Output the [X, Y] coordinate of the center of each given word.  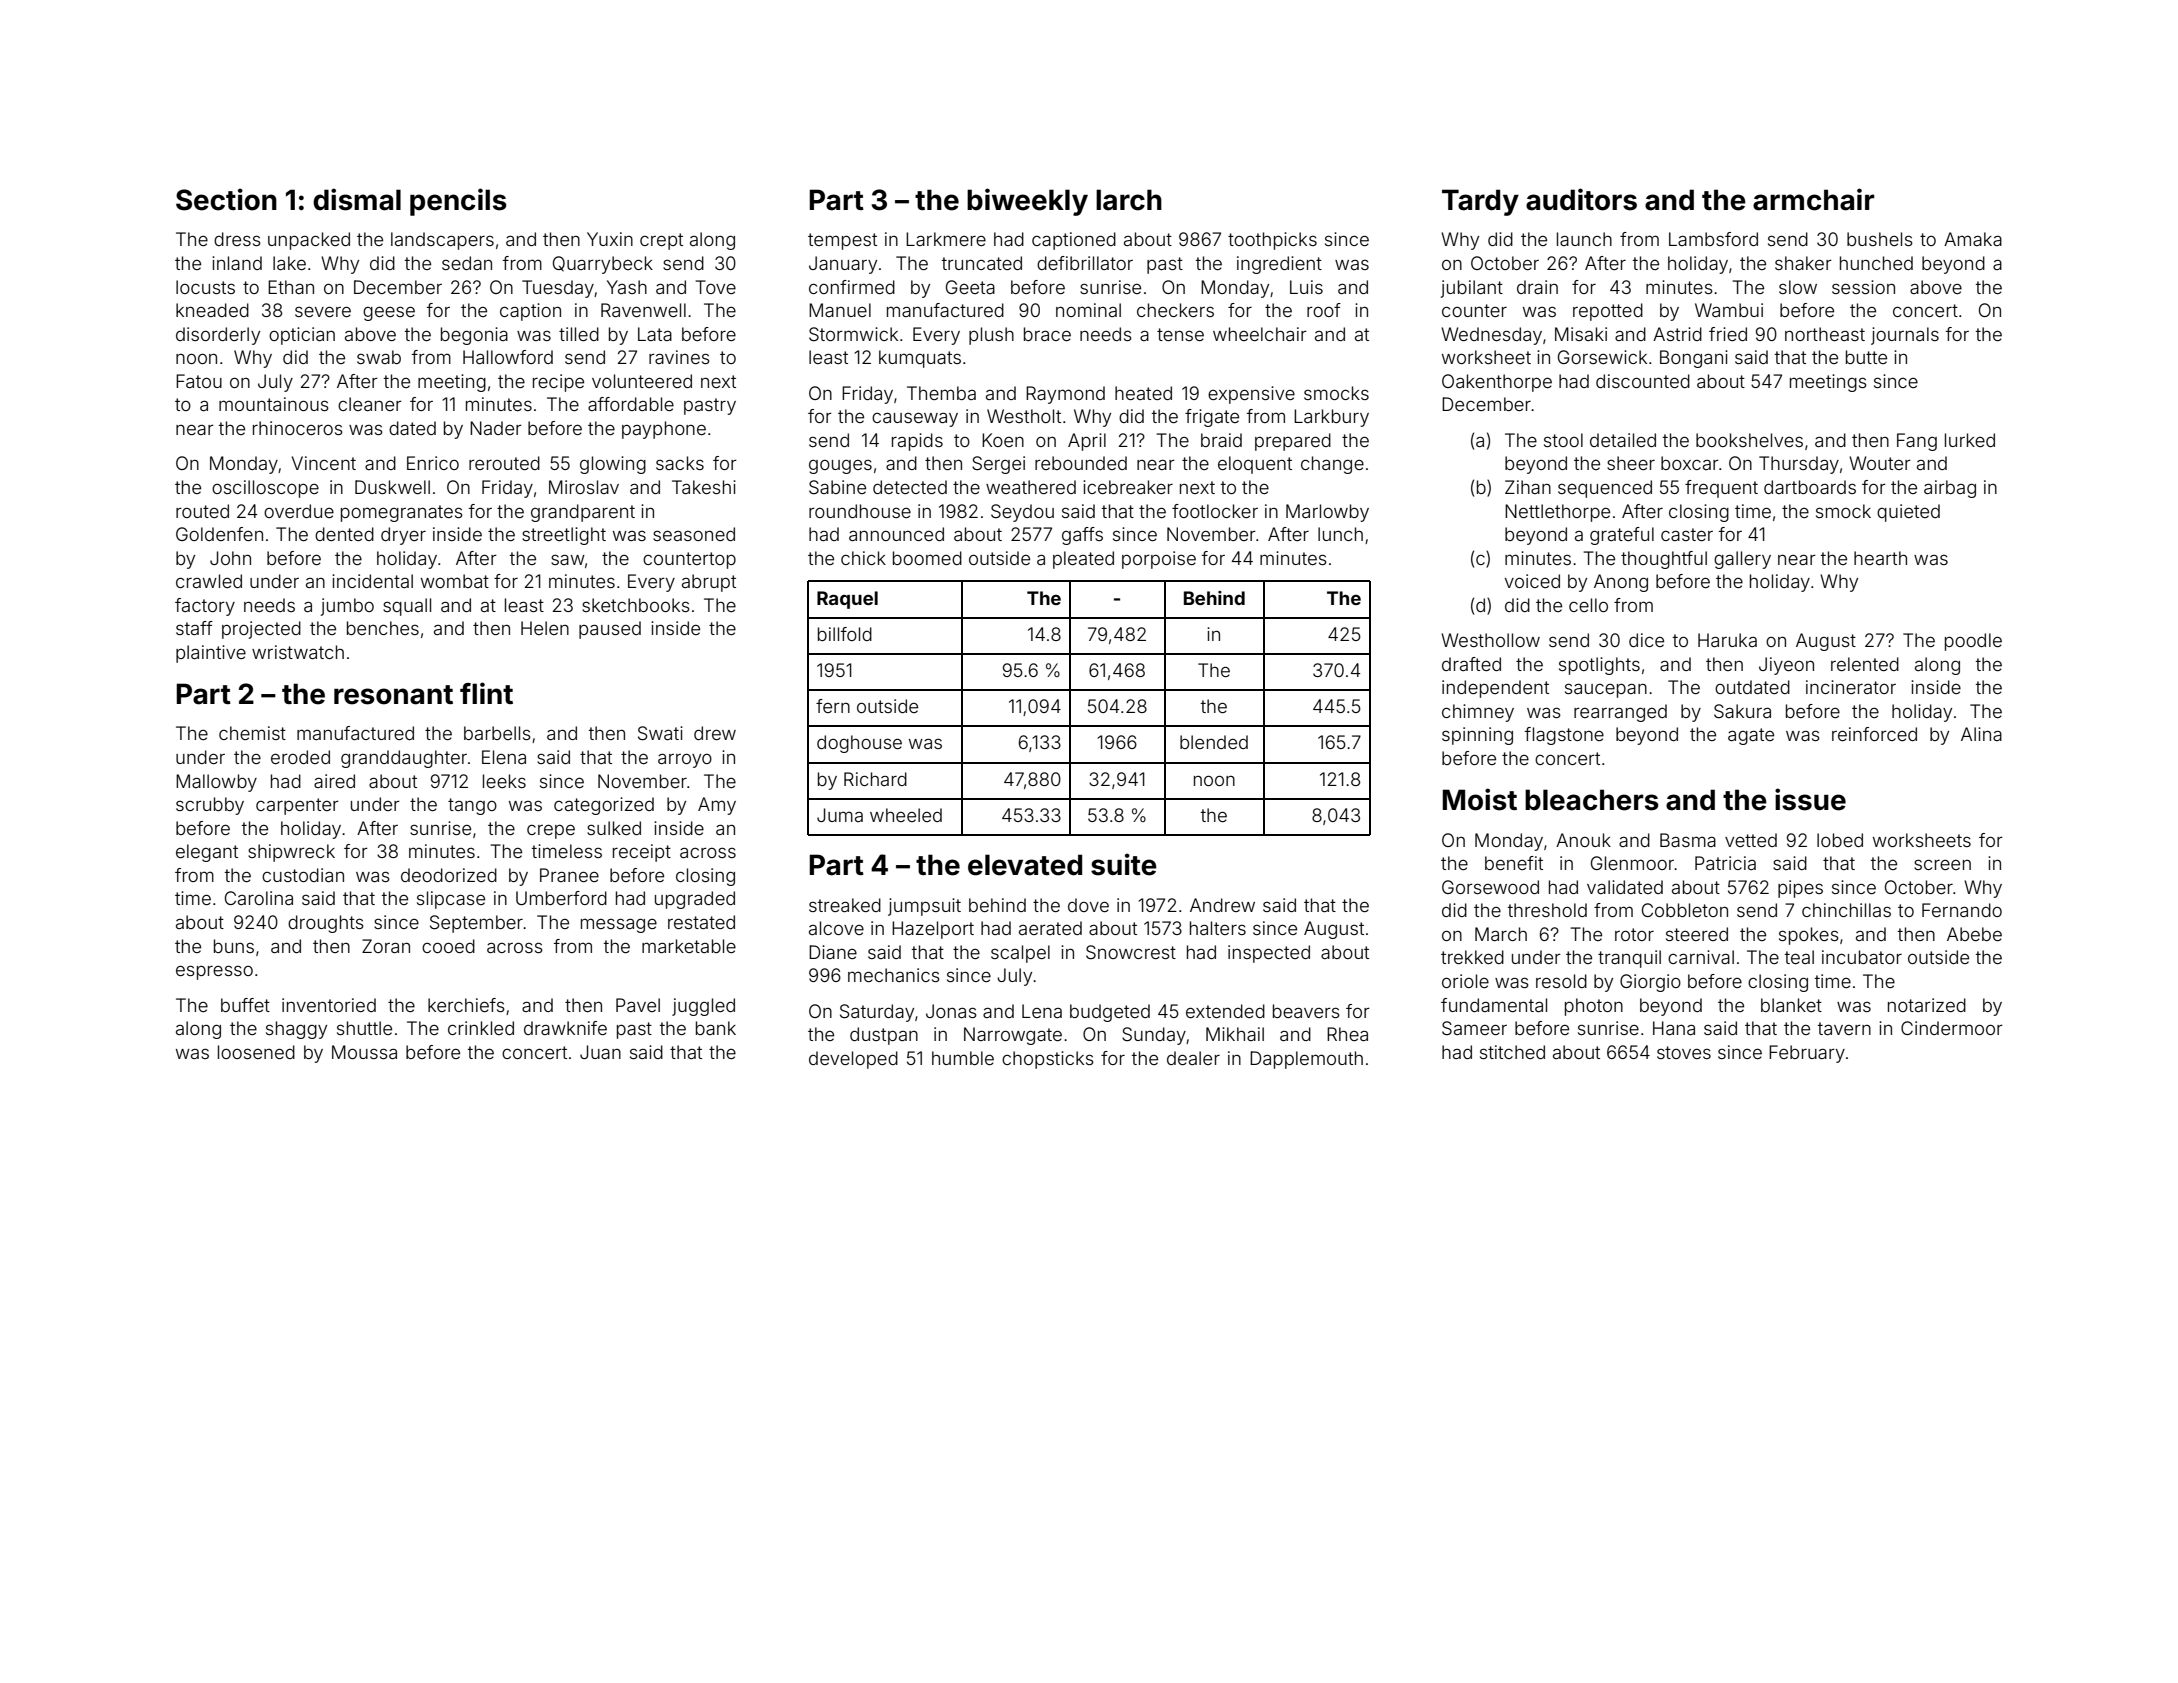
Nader [496, 428]
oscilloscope [265, 489]
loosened [256, 1052]
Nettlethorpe [1557, 513]
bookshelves [1749, 440]
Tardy [1480, 202]
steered [1697, 934]
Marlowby [1327, 513]
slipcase [451, 900]
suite [1124, 864]
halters [1218, 928]
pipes [1800, 889]
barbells [497, 733]
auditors [1581, 199]
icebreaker [1128, 487]
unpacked [309, 241]
